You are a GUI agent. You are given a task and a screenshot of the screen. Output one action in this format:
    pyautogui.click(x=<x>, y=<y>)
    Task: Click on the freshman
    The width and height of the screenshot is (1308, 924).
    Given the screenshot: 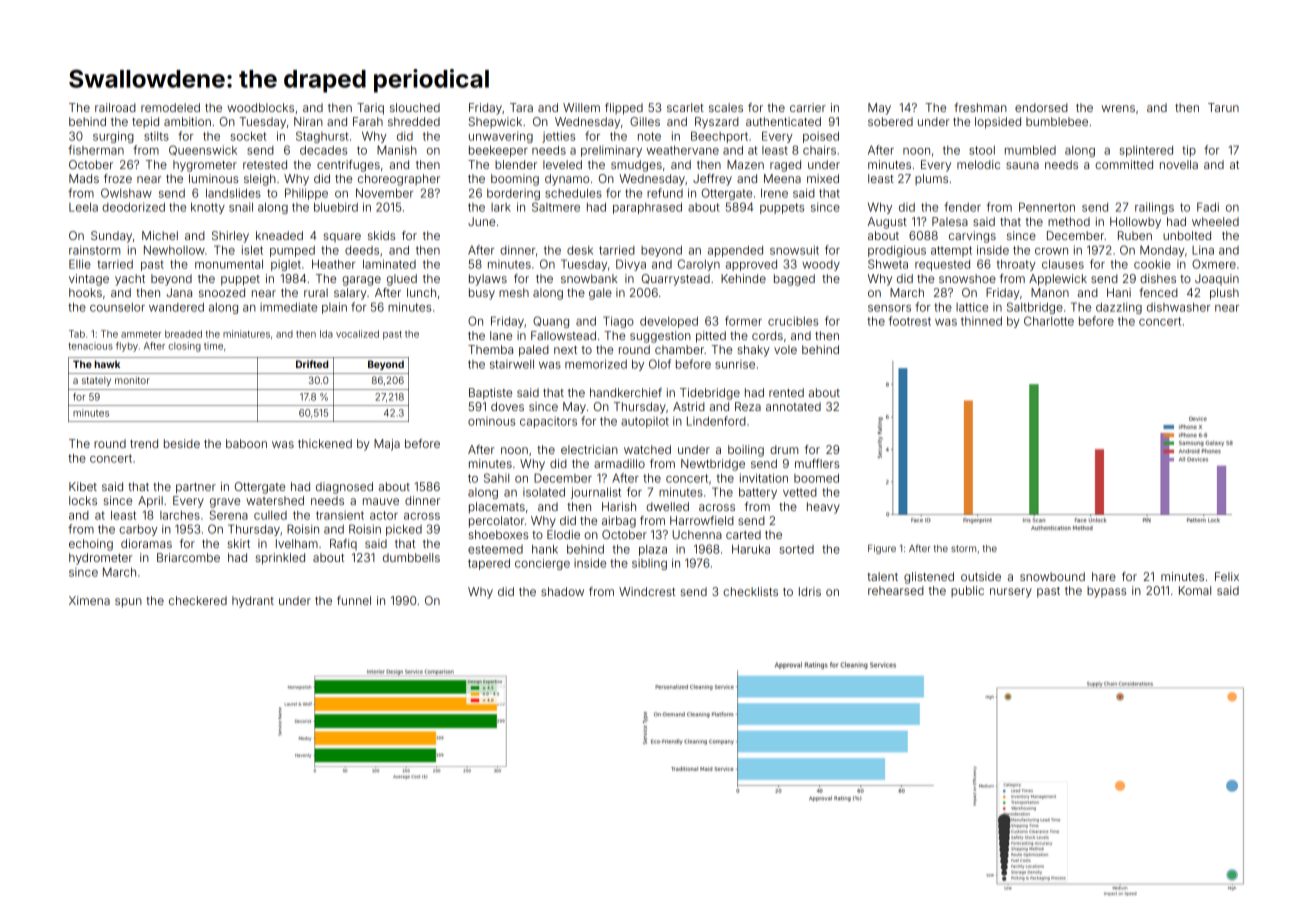 What is the action you would take?
    pyautogui.click(x=980, y=107)
